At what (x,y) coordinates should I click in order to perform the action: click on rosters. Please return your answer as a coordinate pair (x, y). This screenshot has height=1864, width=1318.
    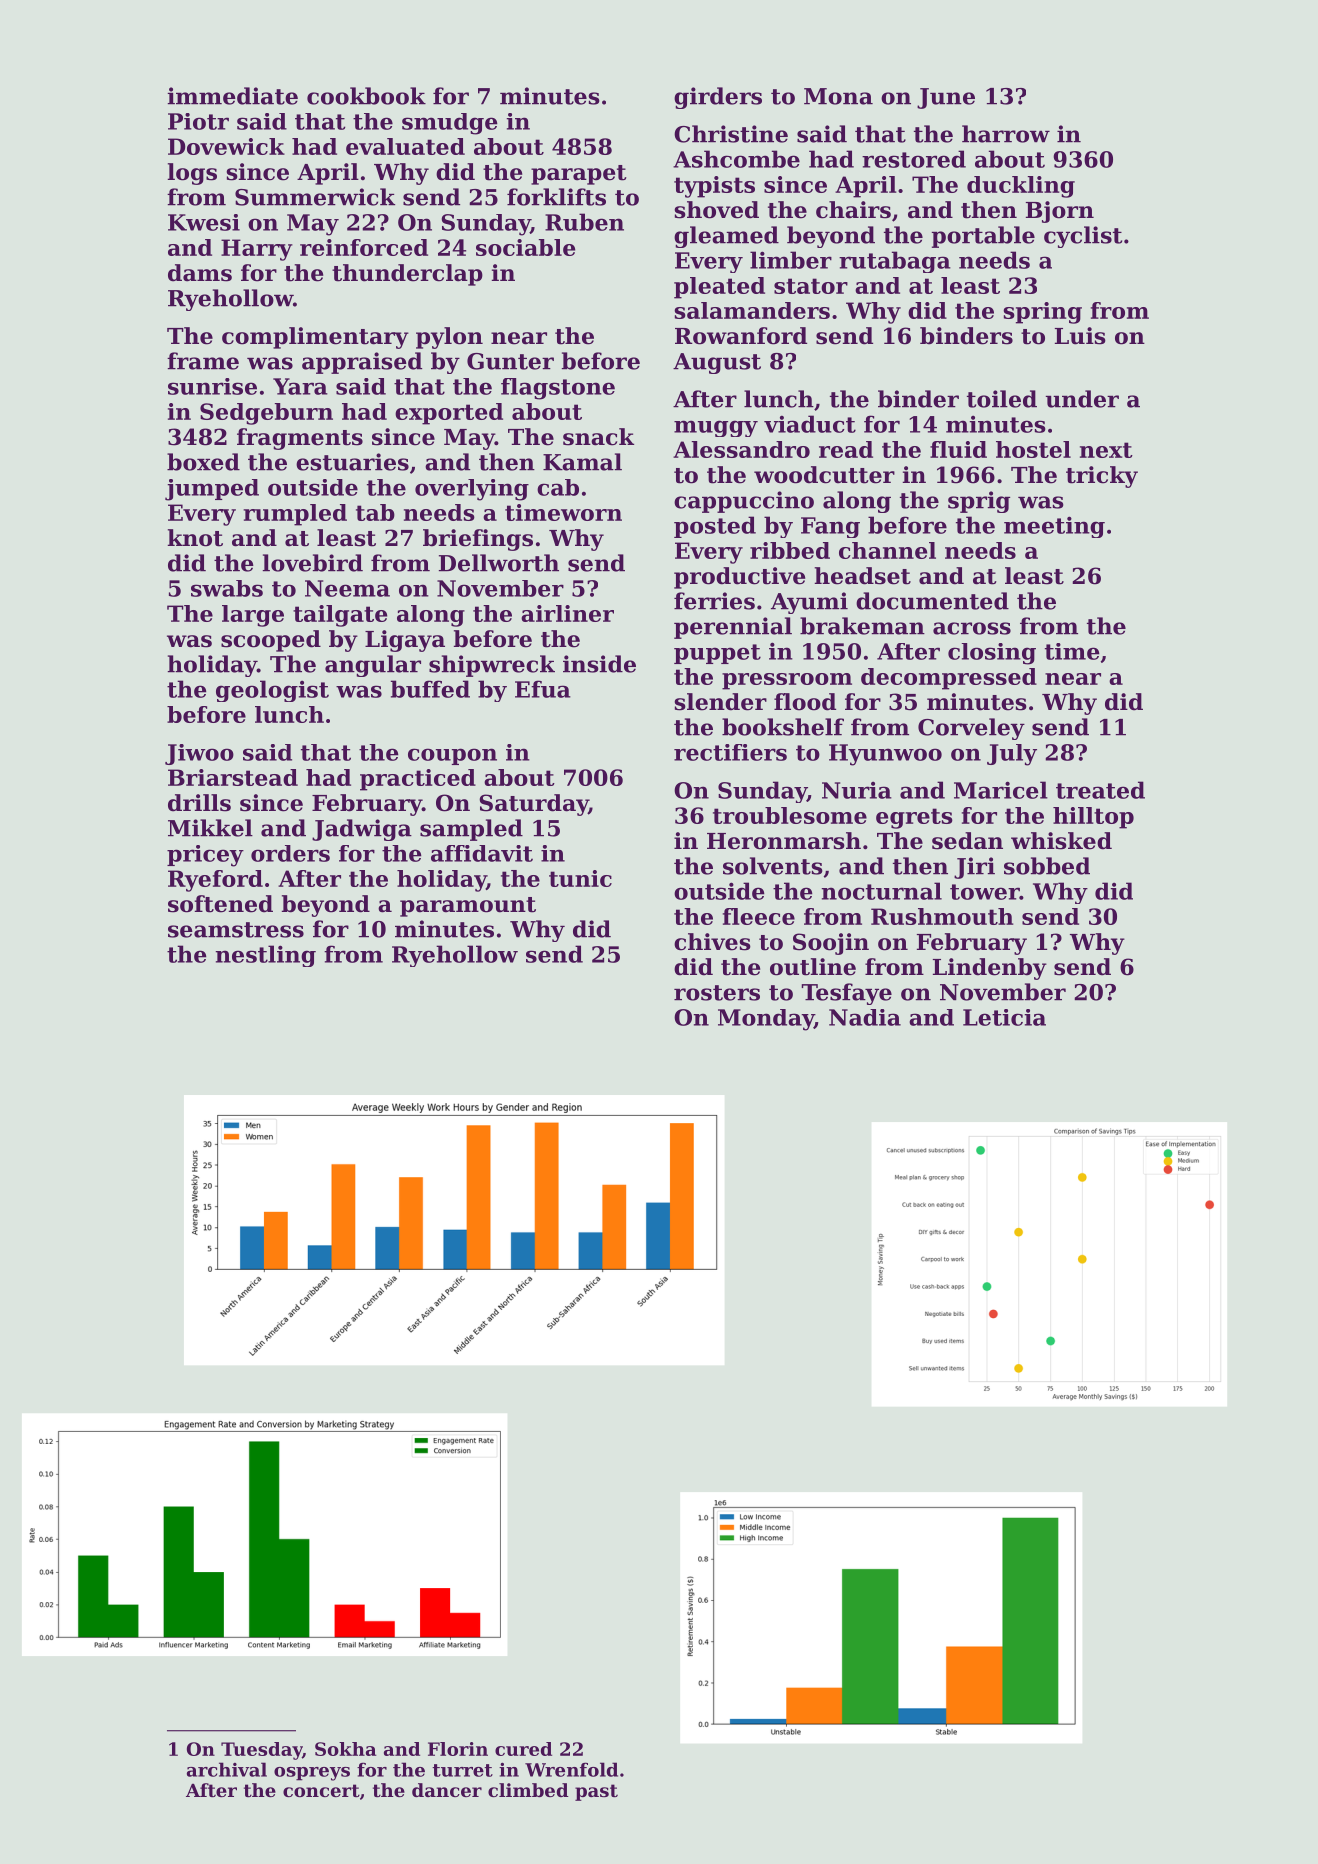
    Looking at the image, I should click on (717, 993).
